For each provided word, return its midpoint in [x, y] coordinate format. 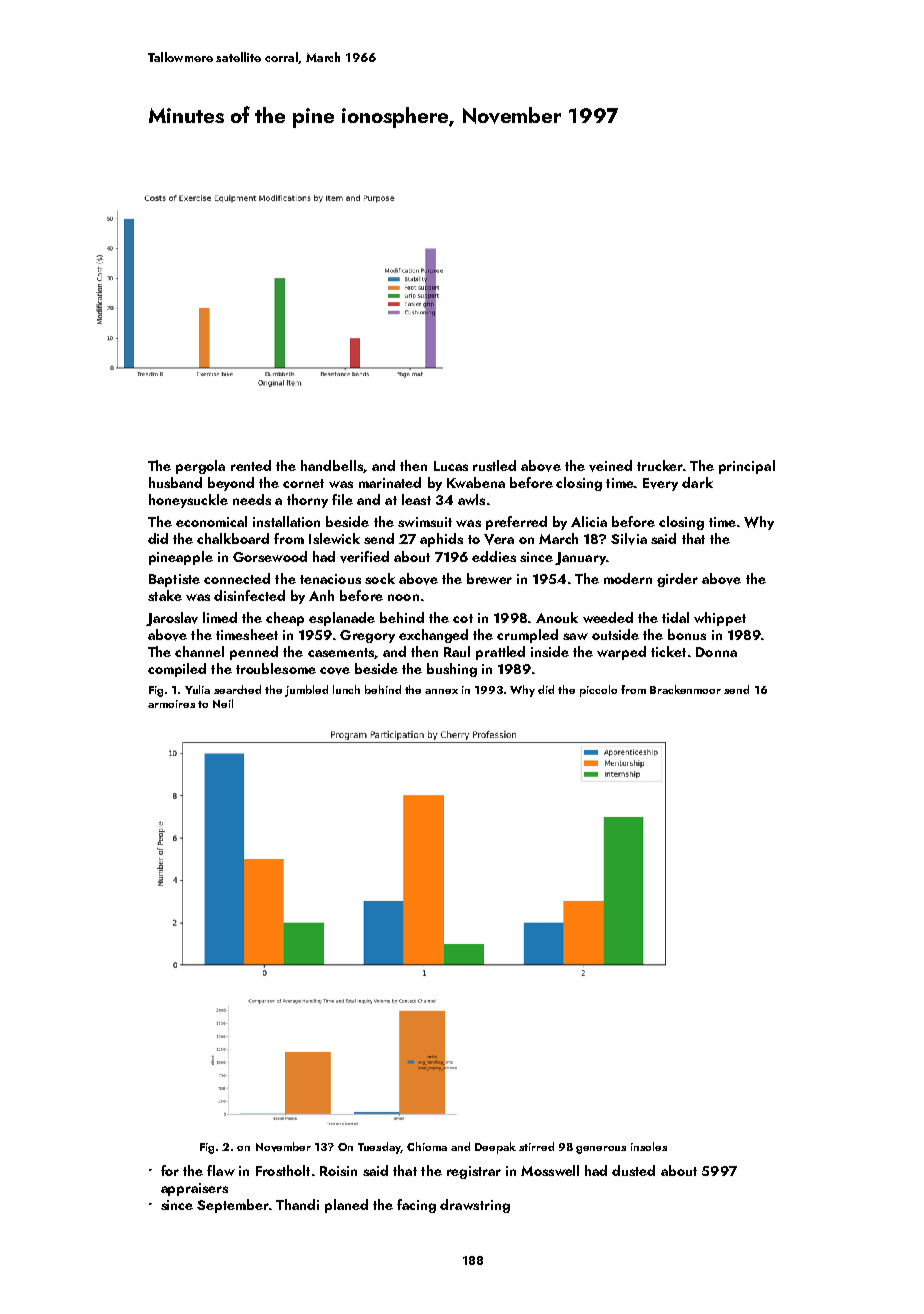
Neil [223, 703]
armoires [171, 704]
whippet [720, 619]
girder [677, 580]
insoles [649, 1146]
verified [364, 557]
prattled [500, 653]
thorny [307, 501]
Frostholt [283, 1170]
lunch [346, 689]
